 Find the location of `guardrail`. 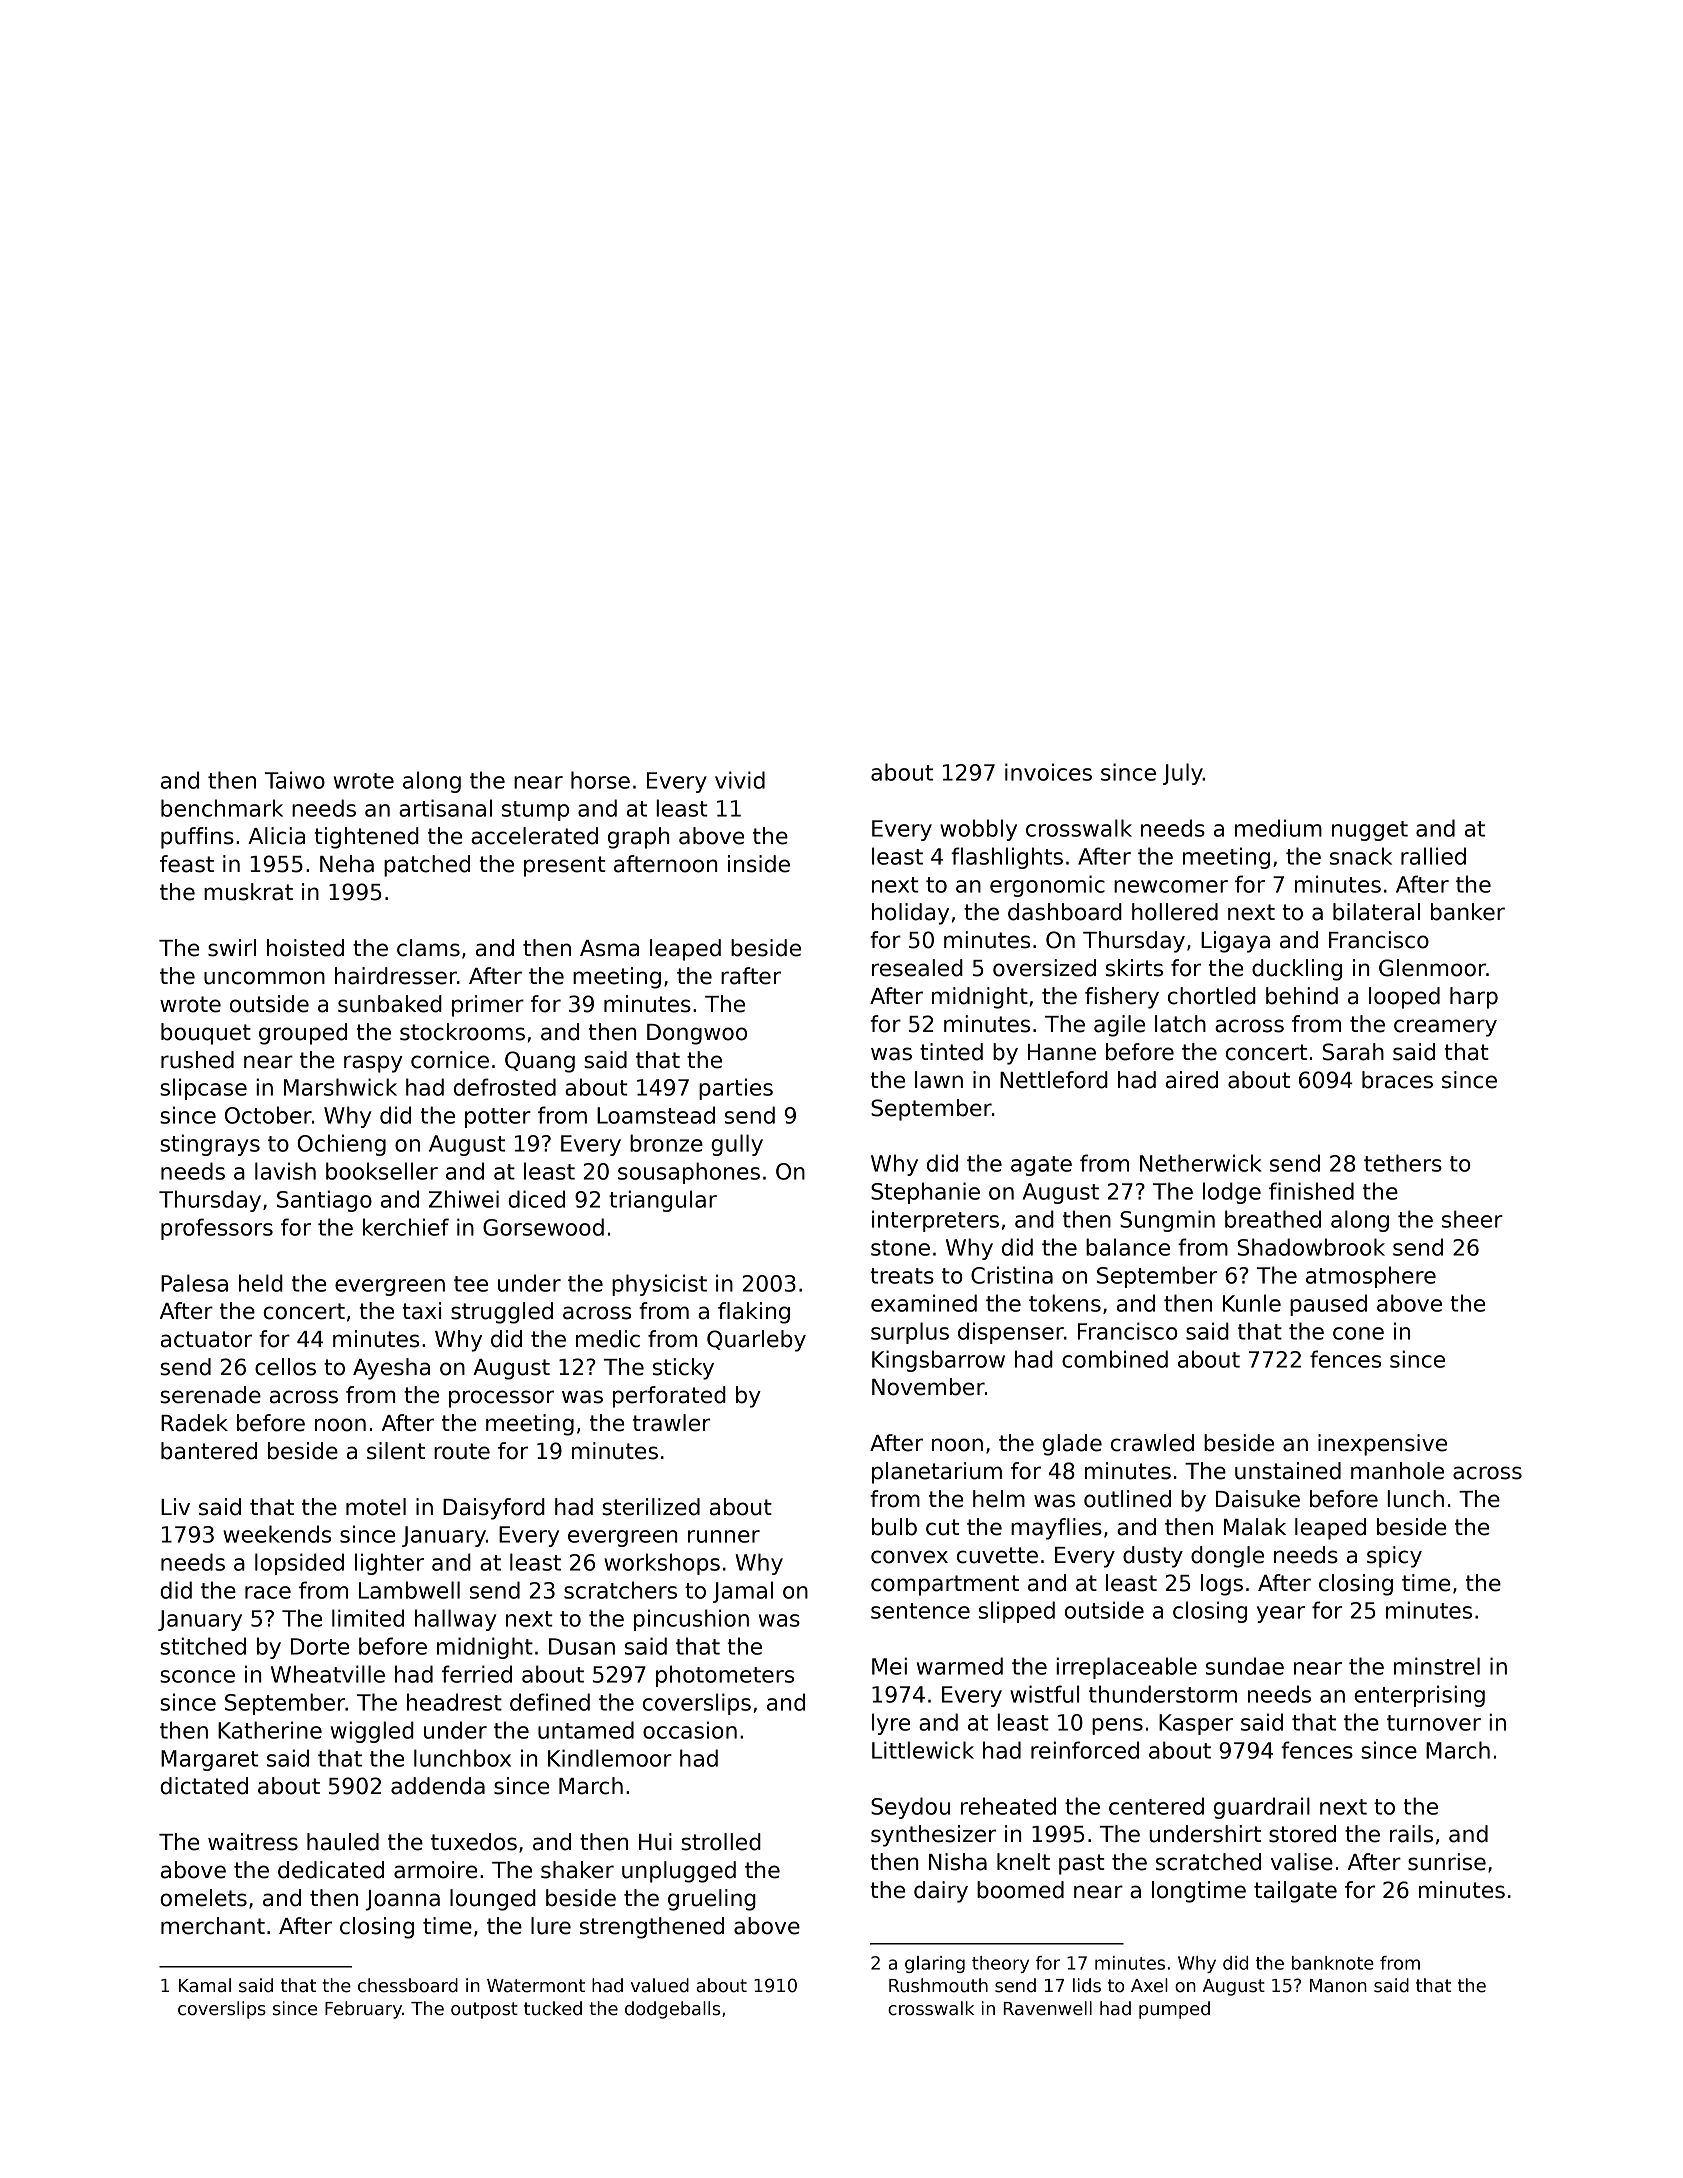

guardrail is located at coordinates (1262, 1808).
